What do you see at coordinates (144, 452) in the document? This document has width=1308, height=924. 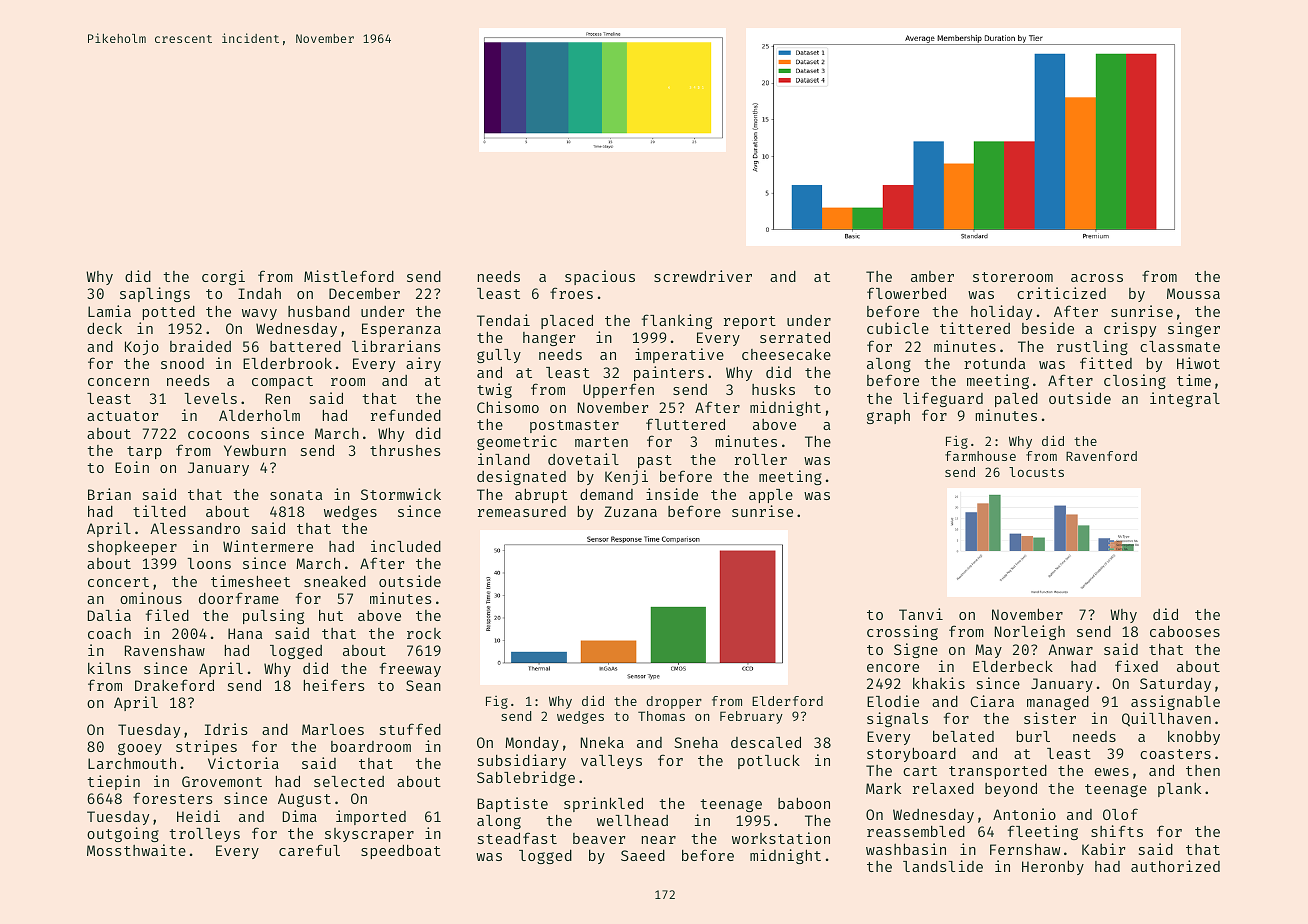 I see `tarp` at bounding box center [144, 452].
